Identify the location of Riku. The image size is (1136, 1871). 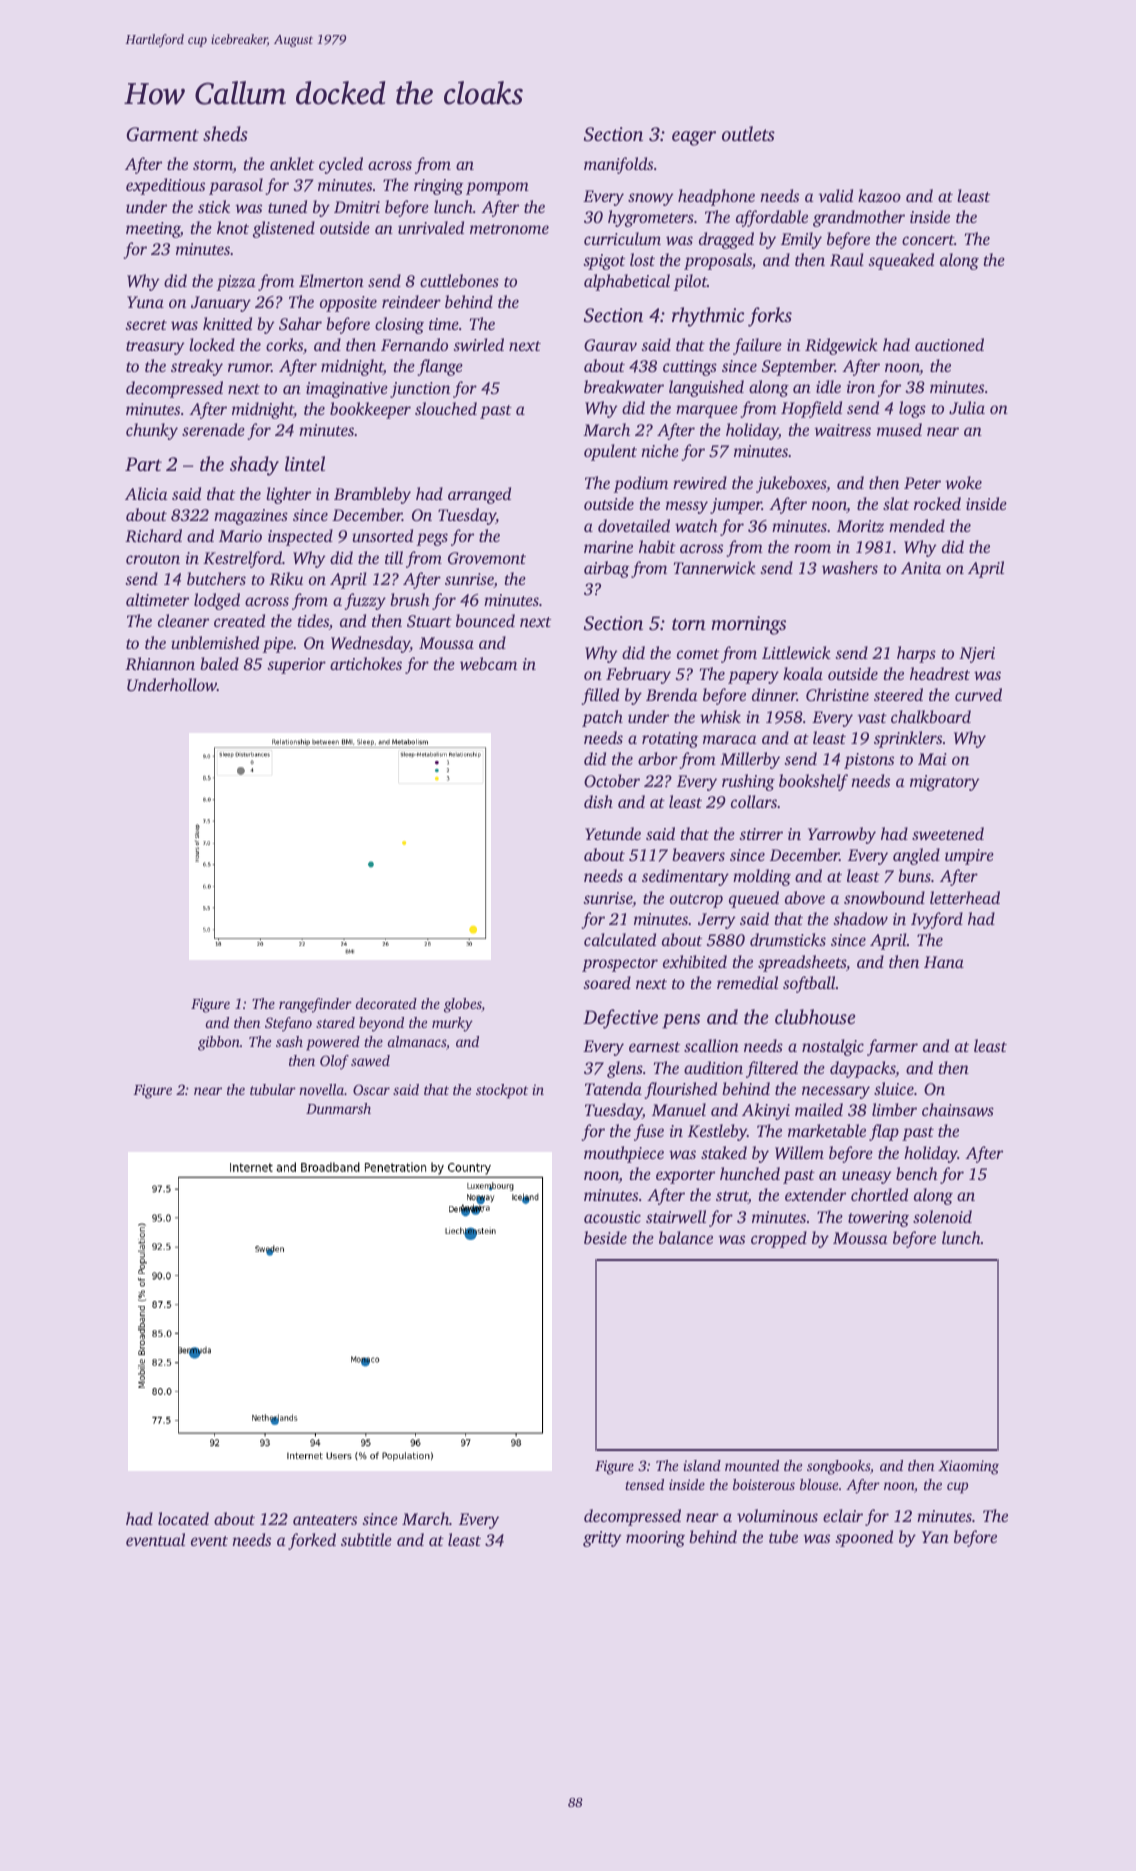
(286, 578).
